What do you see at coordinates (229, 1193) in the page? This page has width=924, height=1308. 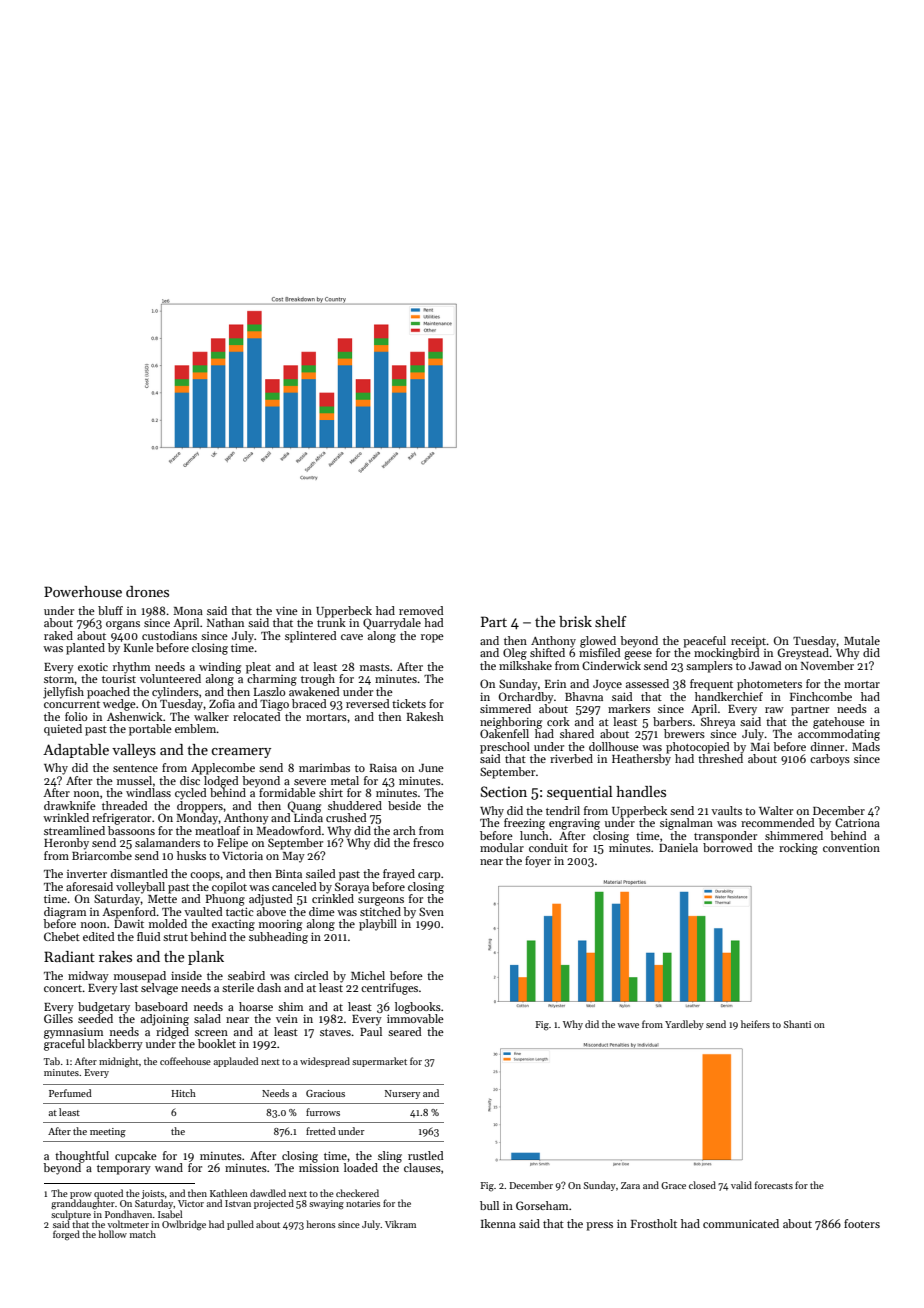 I see `Kathleen` at bounding box center [229, 1193].
